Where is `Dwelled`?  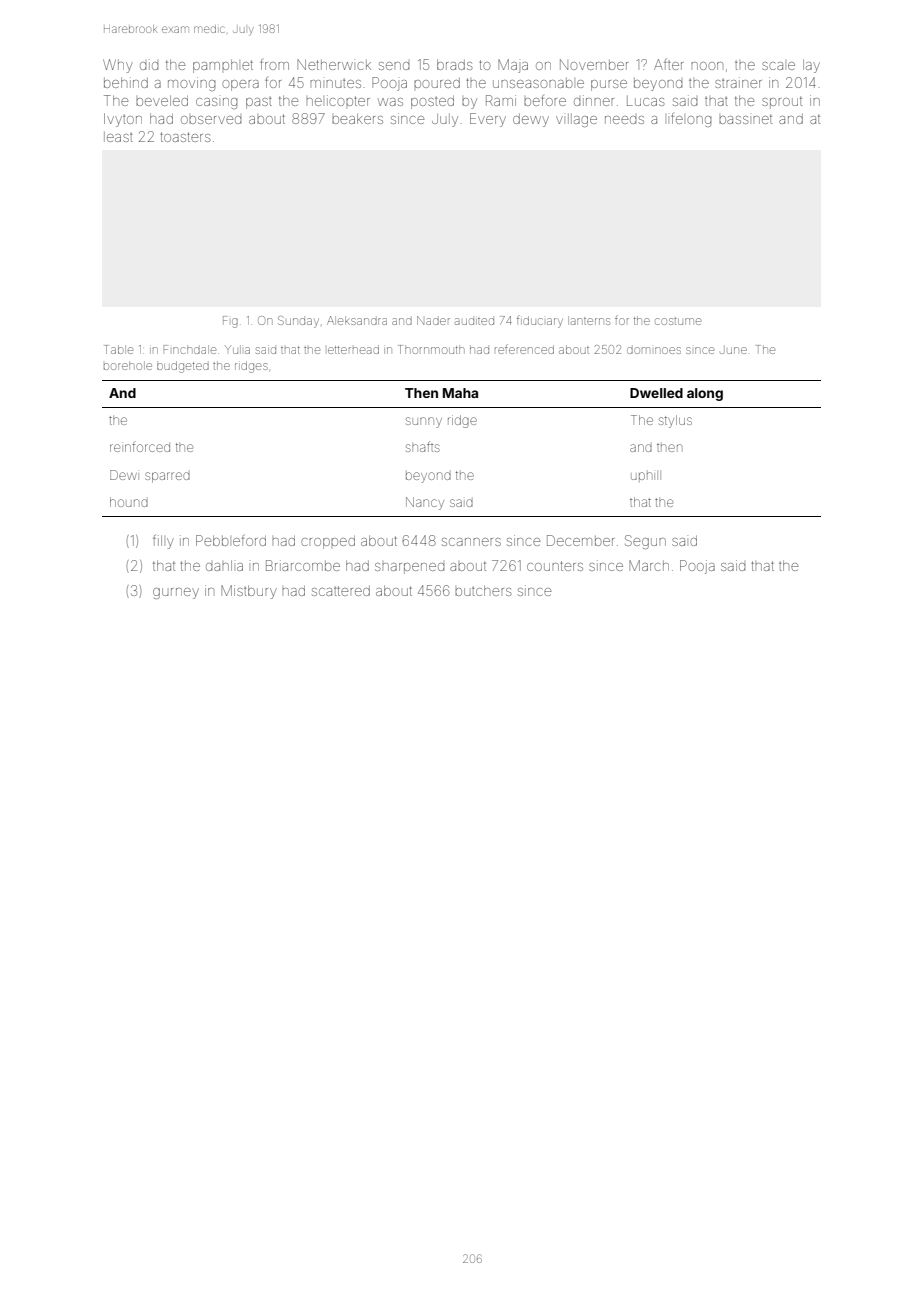
Dwelled is located at coordinates (656, 393).
